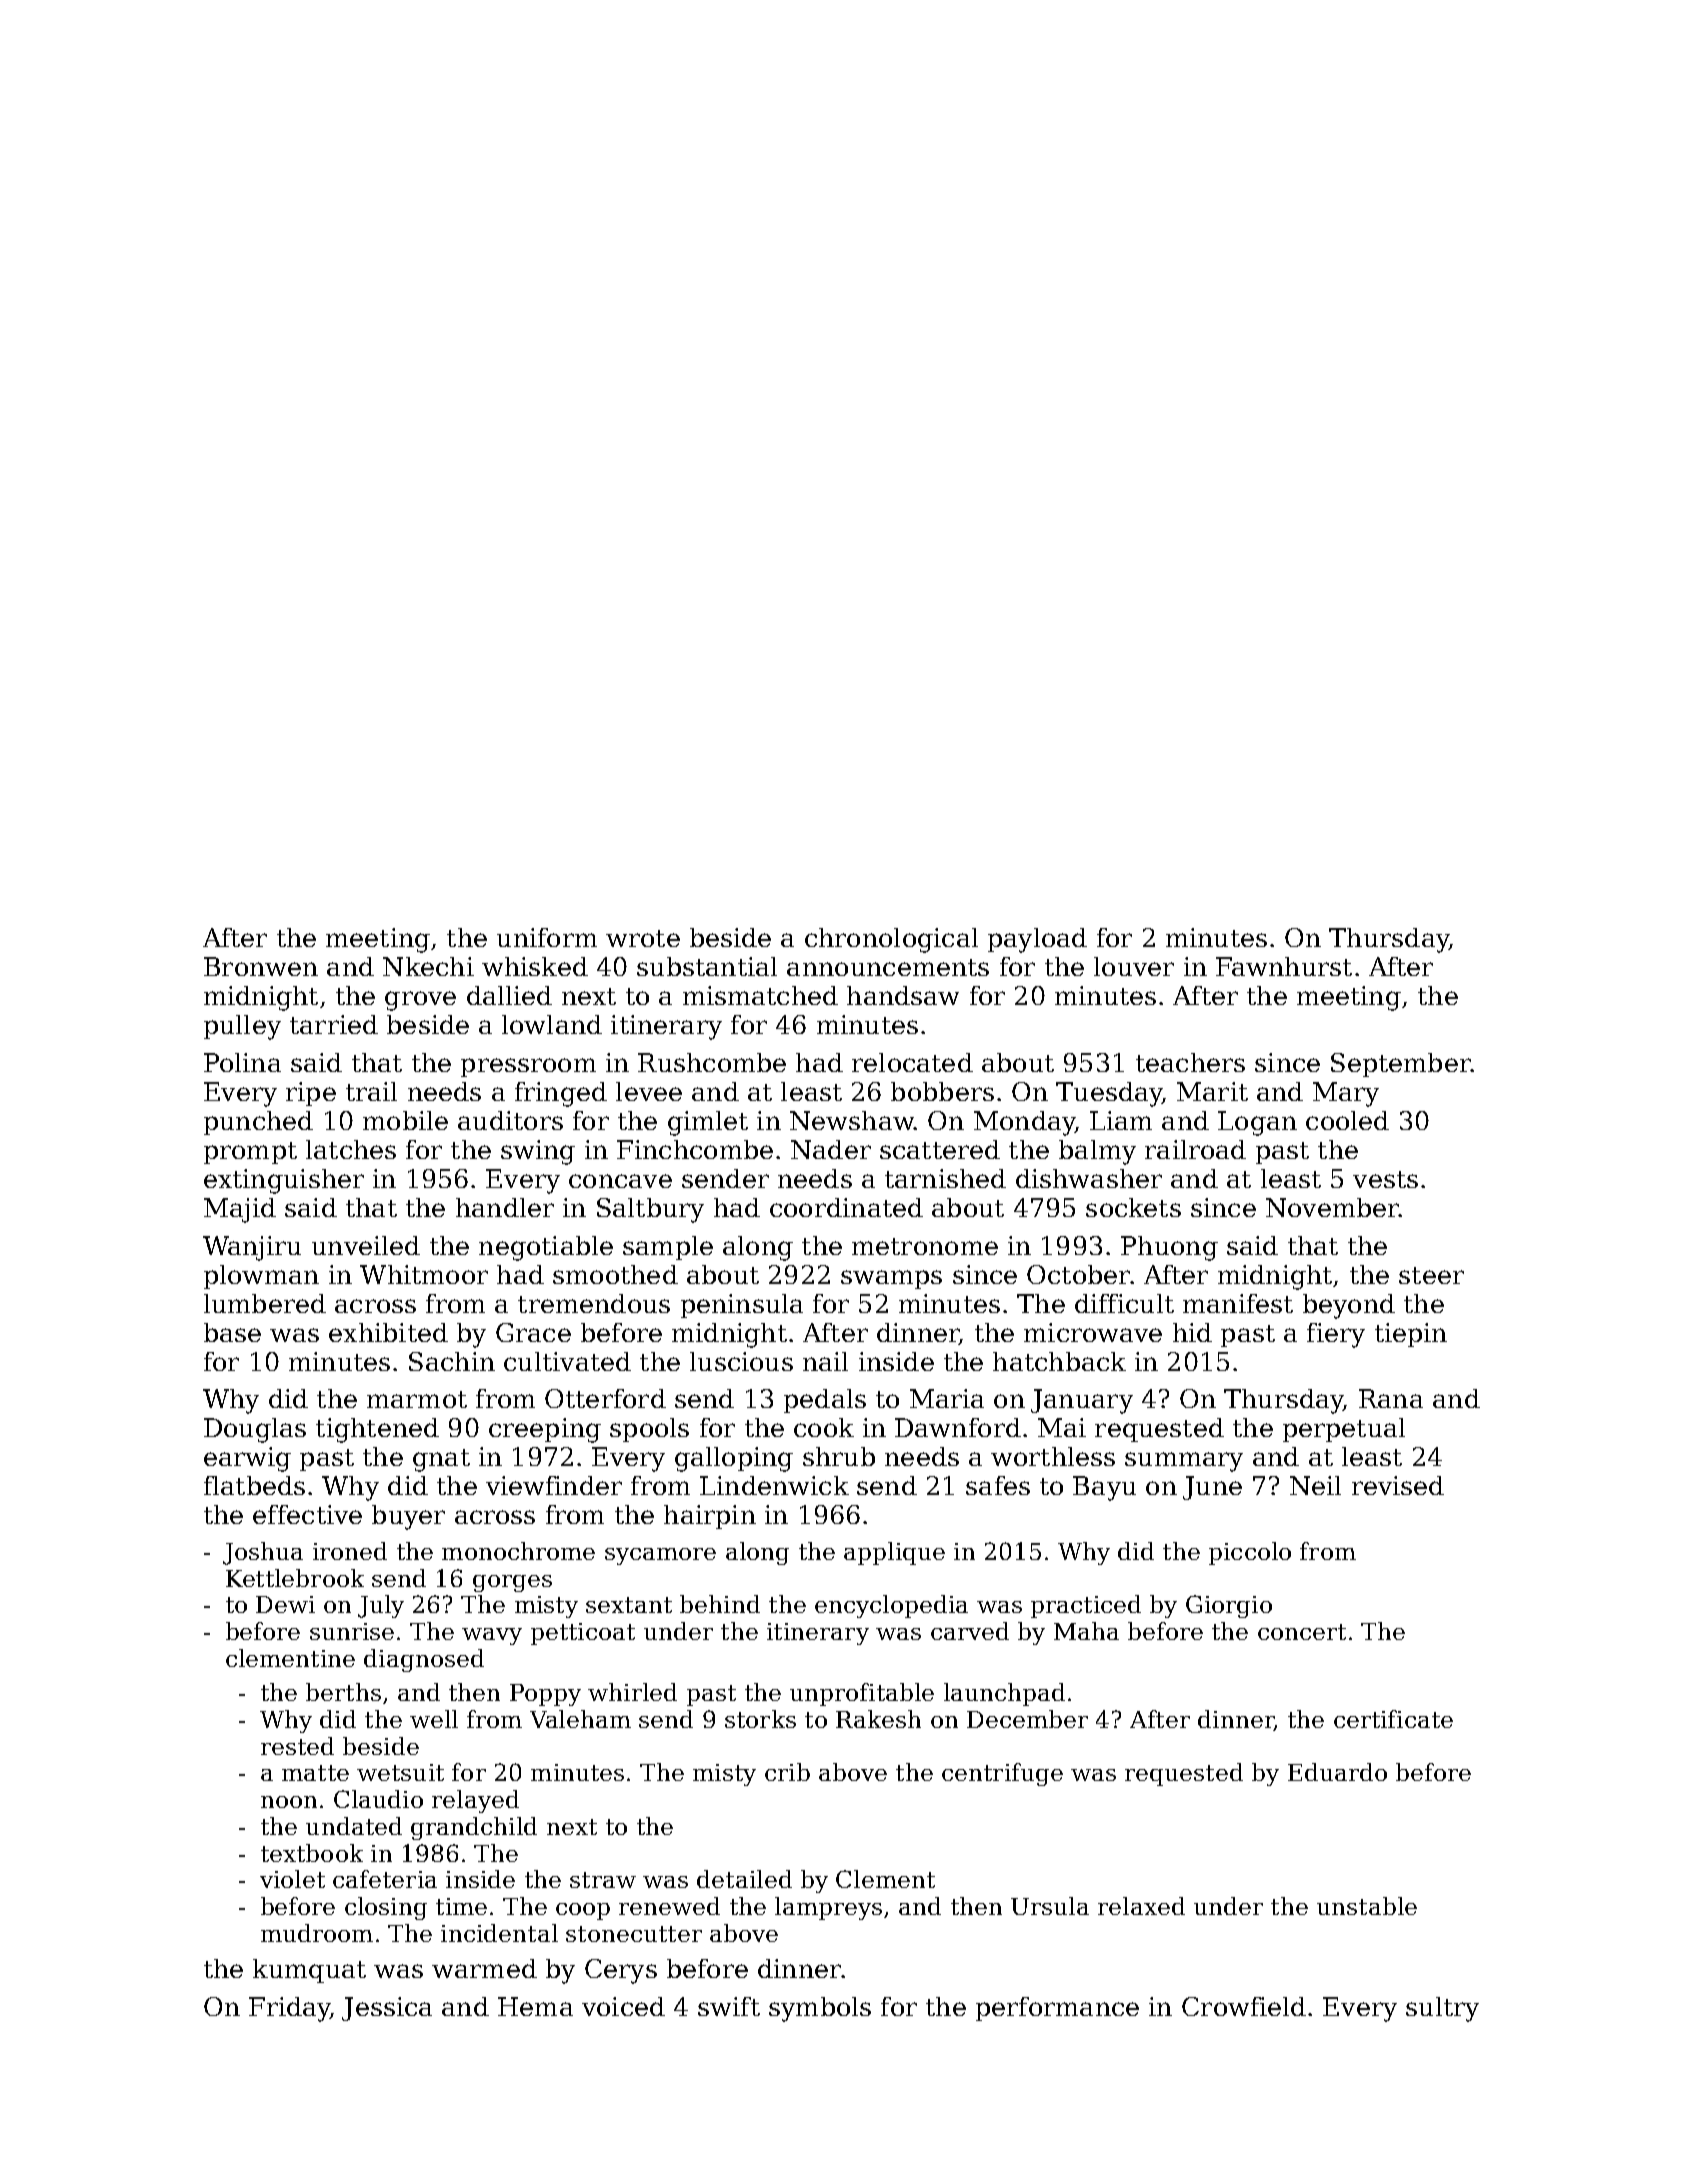 The width and height of the screenshot is (1683, 2178). What do you see at coordinates (839, 1456) in the screenshot?
I see `shrub` at bounding box center [839, 1456].
